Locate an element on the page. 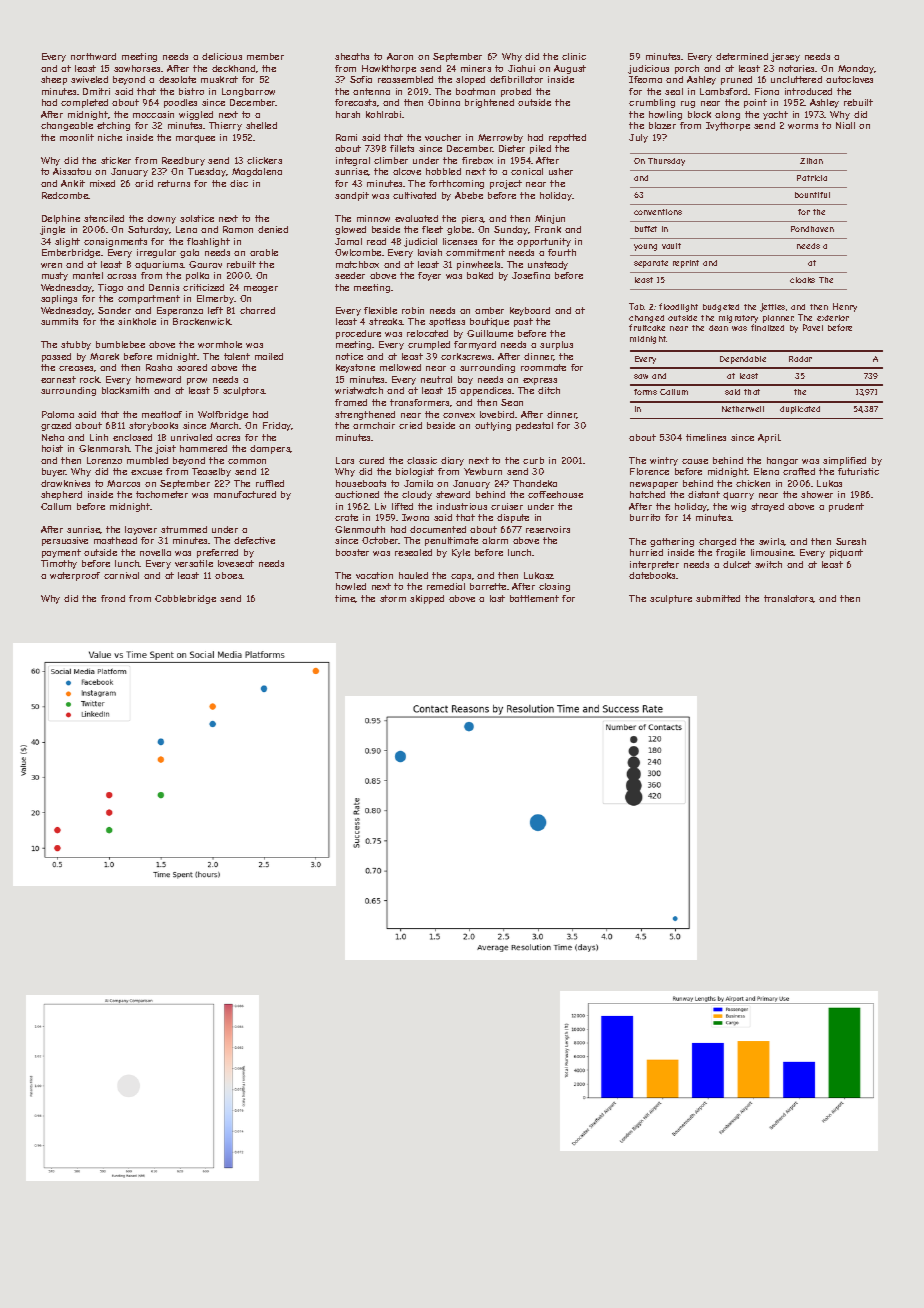  reassembled is located at coordinates (405, 79).
